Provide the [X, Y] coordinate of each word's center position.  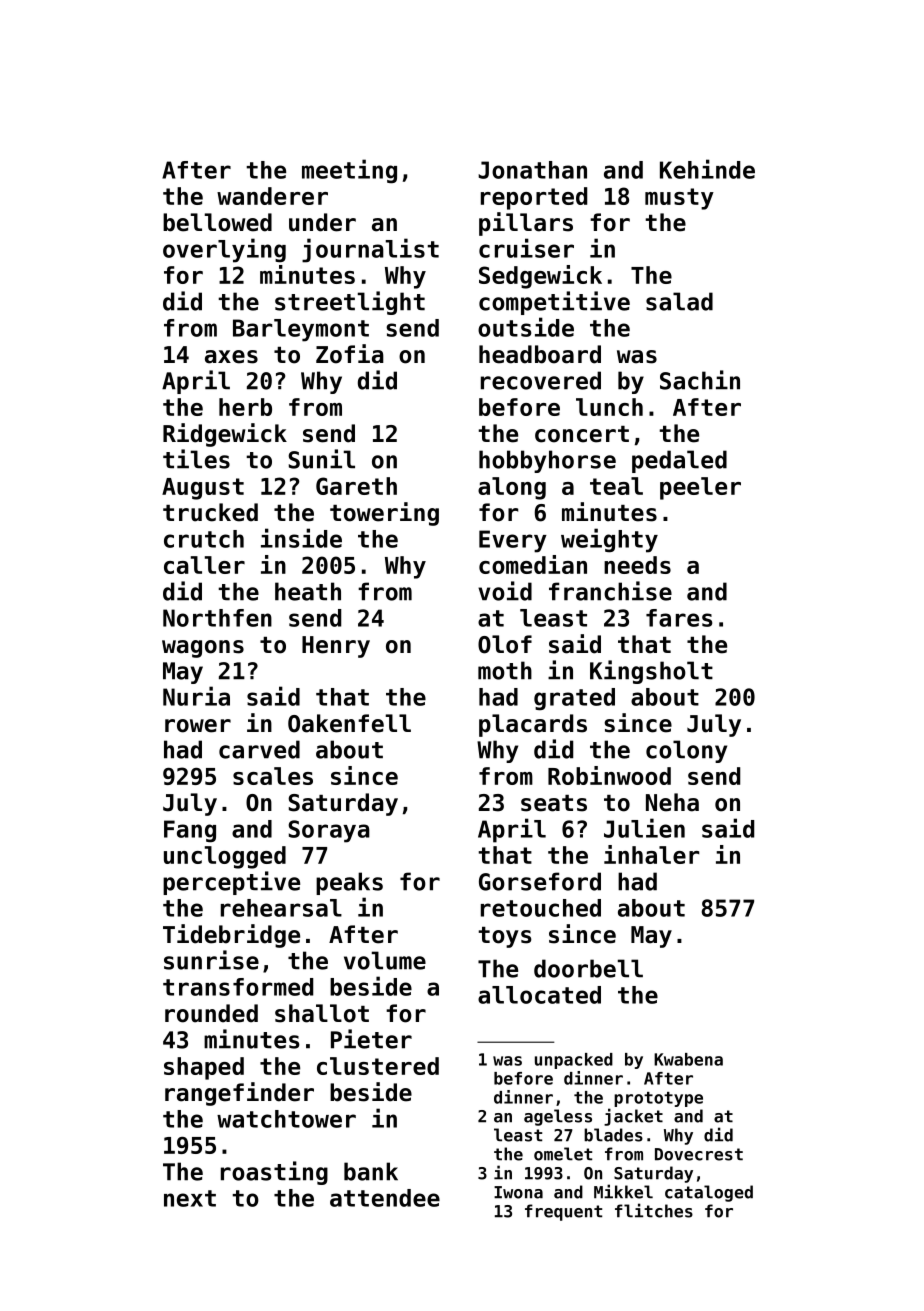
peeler [700, 488]
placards [533, 725]
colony [686, 751]
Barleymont [301, 330]
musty [679, 199]
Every [513, 541]
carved [259, 749]
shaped [204, 1068]
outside [526, 327]
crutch [204, 539]
